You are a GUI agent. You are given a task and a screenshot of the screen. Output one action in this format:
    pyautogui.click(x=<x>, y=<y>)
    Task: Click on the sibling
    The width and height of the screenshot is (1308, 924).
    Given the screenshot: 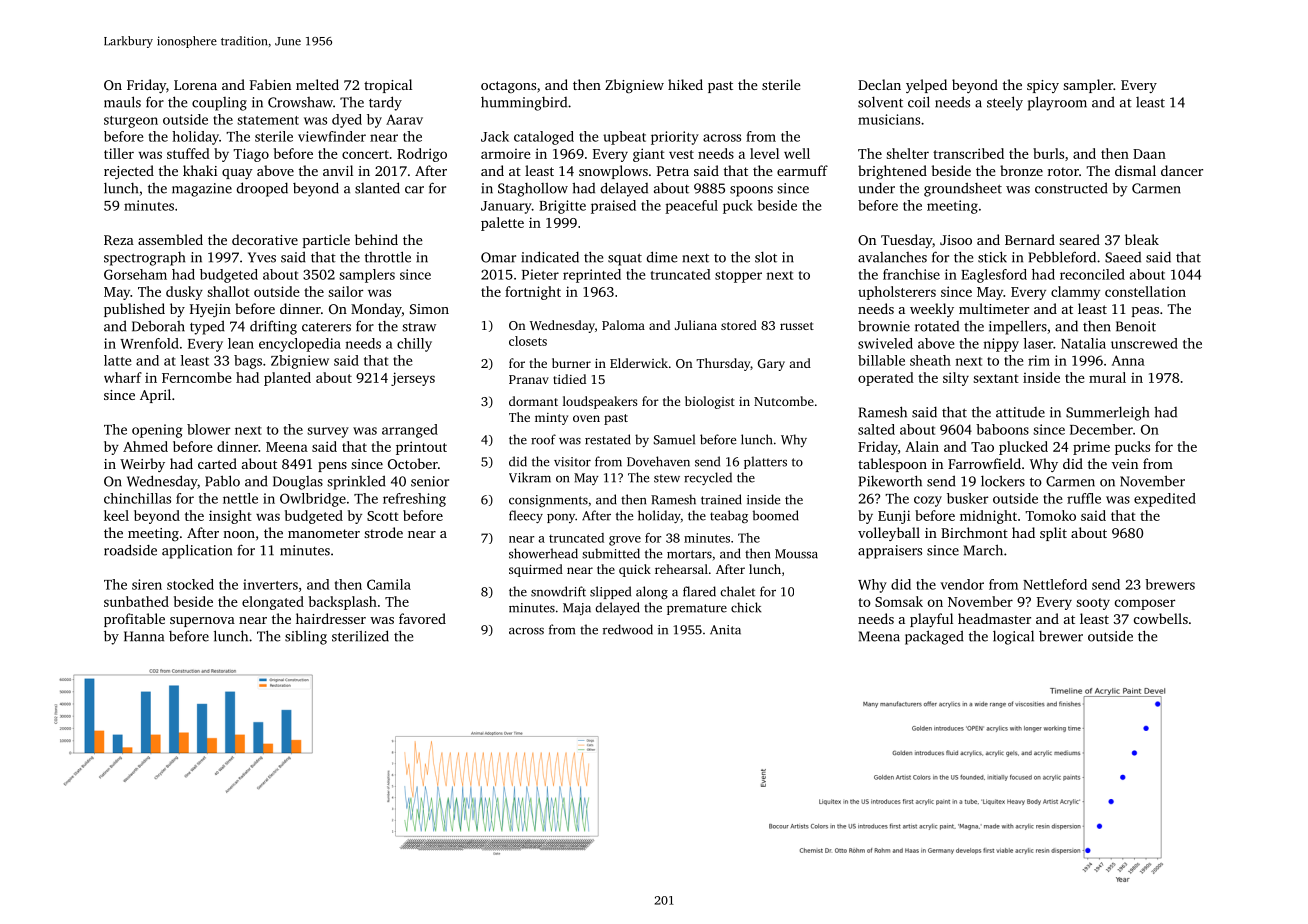 What is the action you would take?
    pyautogui.click(x=306, y=637)
